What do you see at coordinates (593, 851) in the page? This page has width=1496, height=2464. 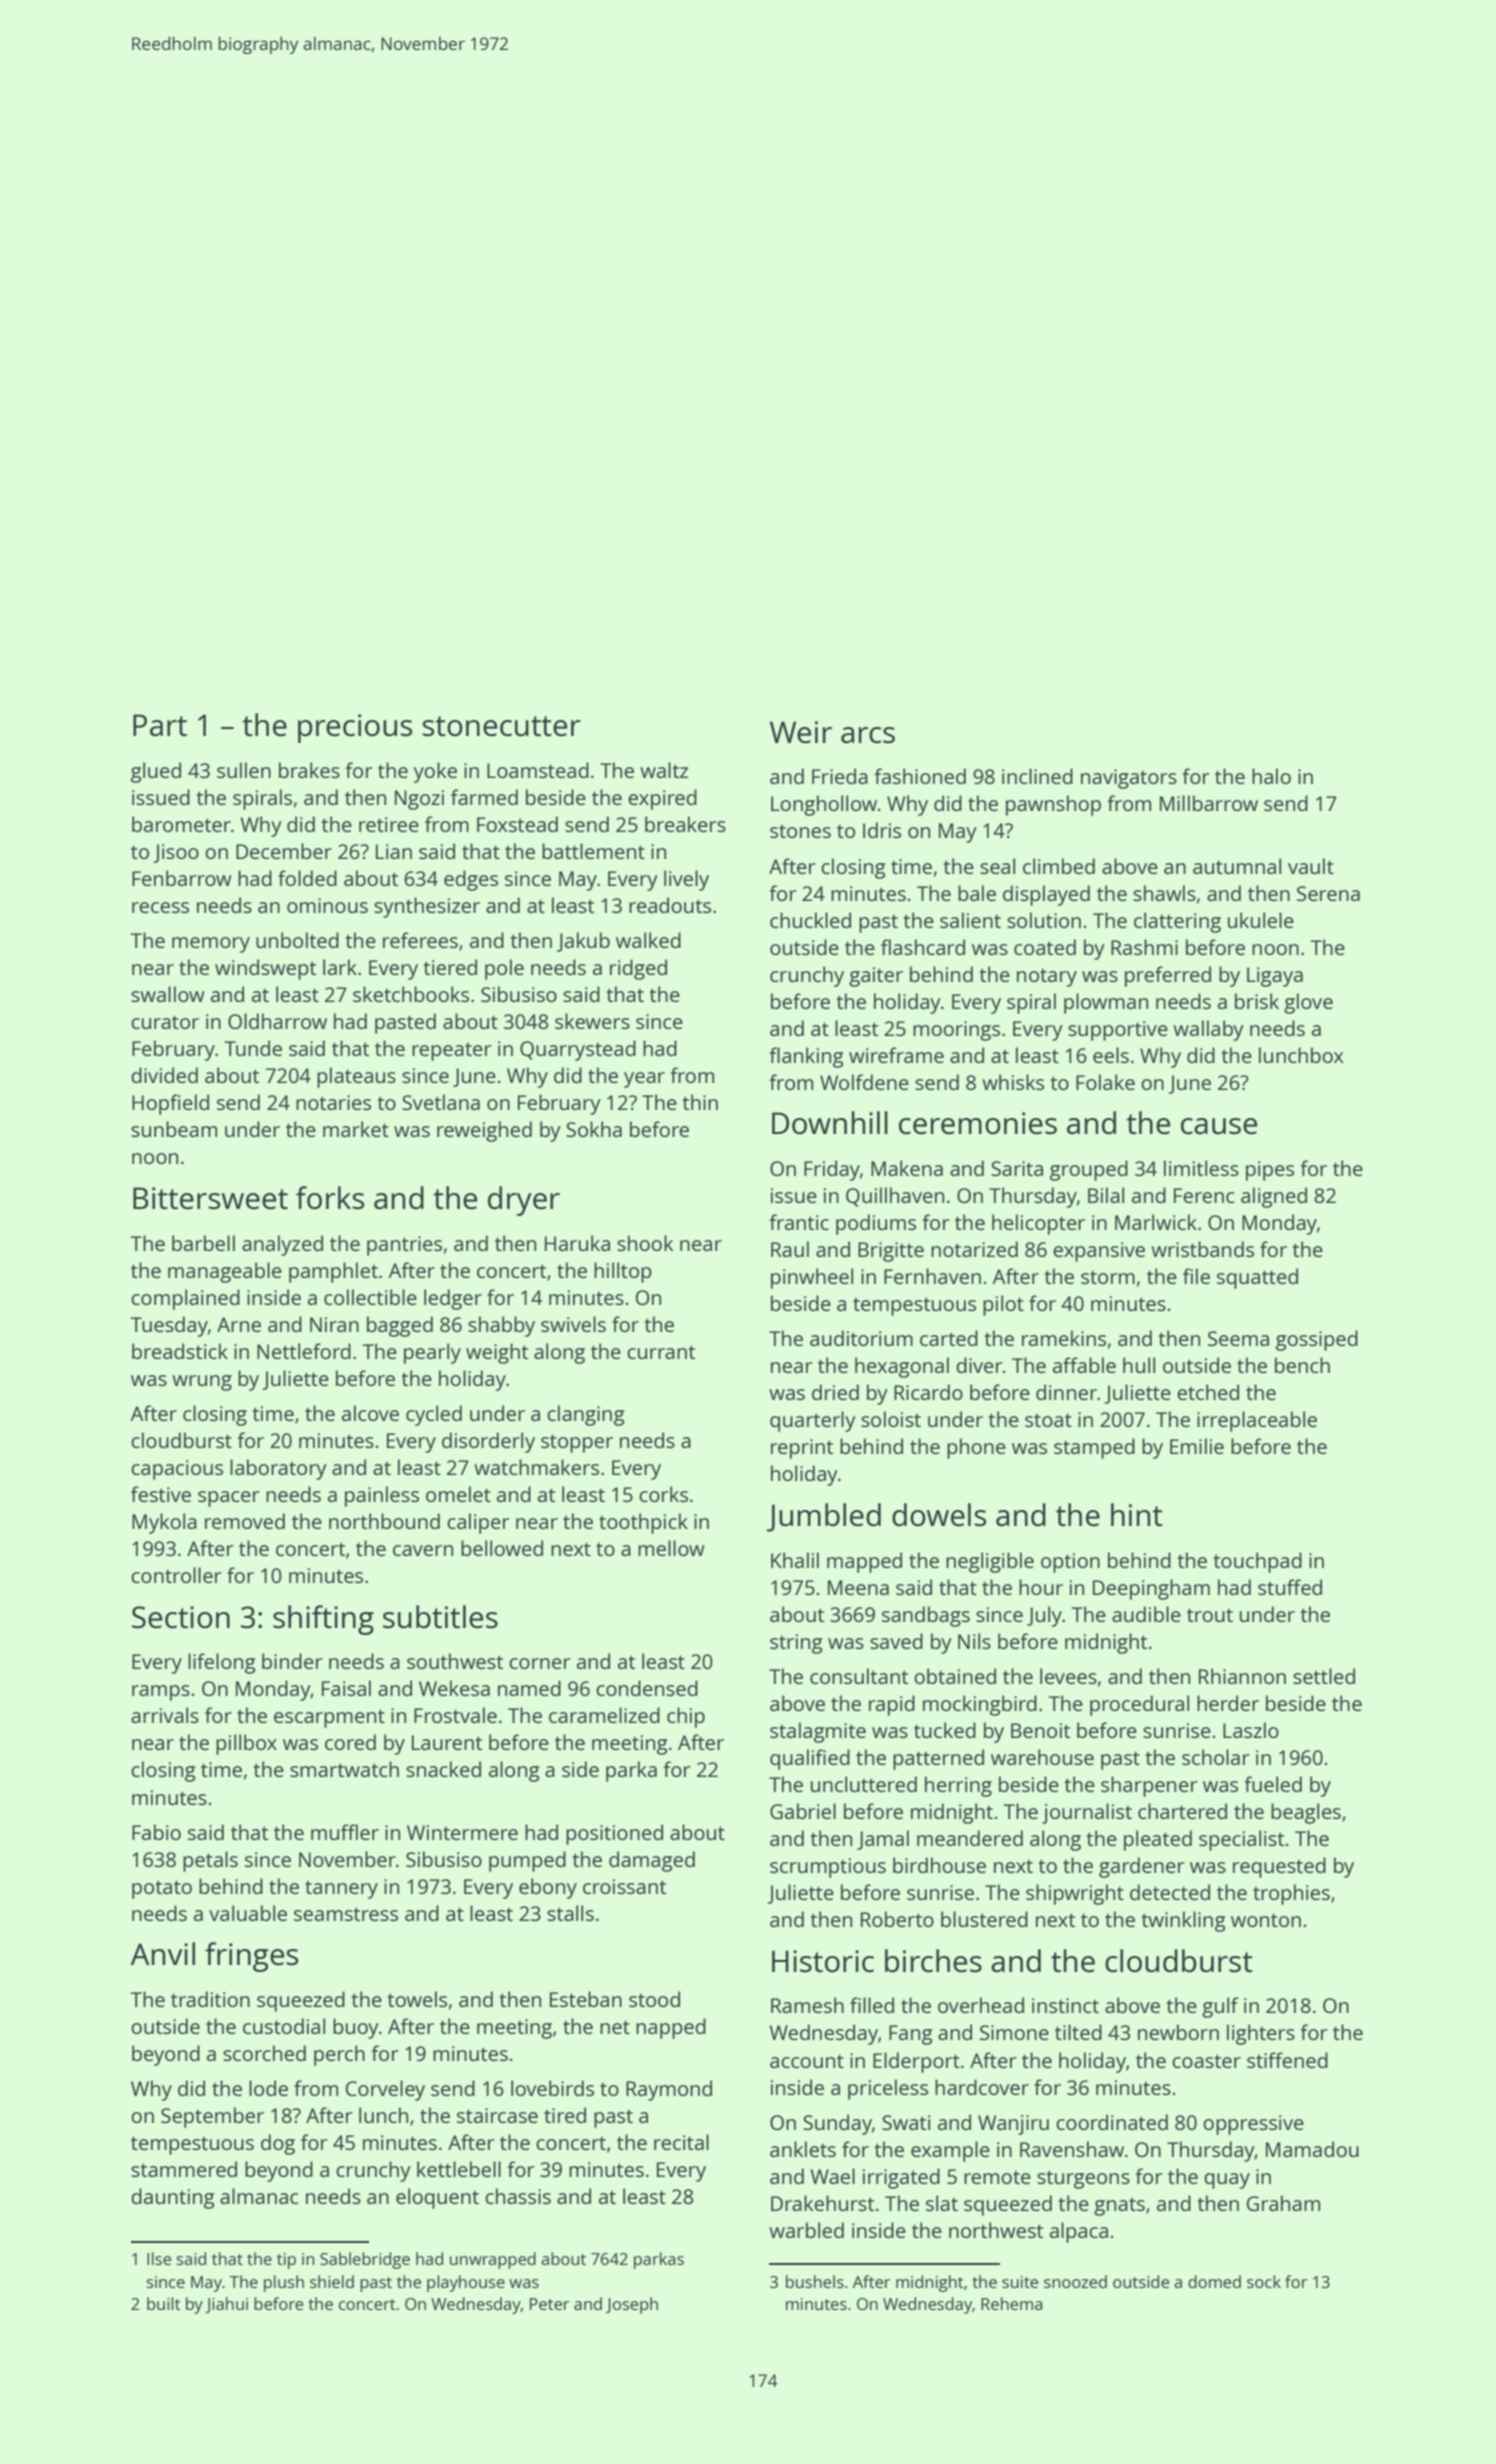 I see `battlement` at bounding box center [593, 851].
